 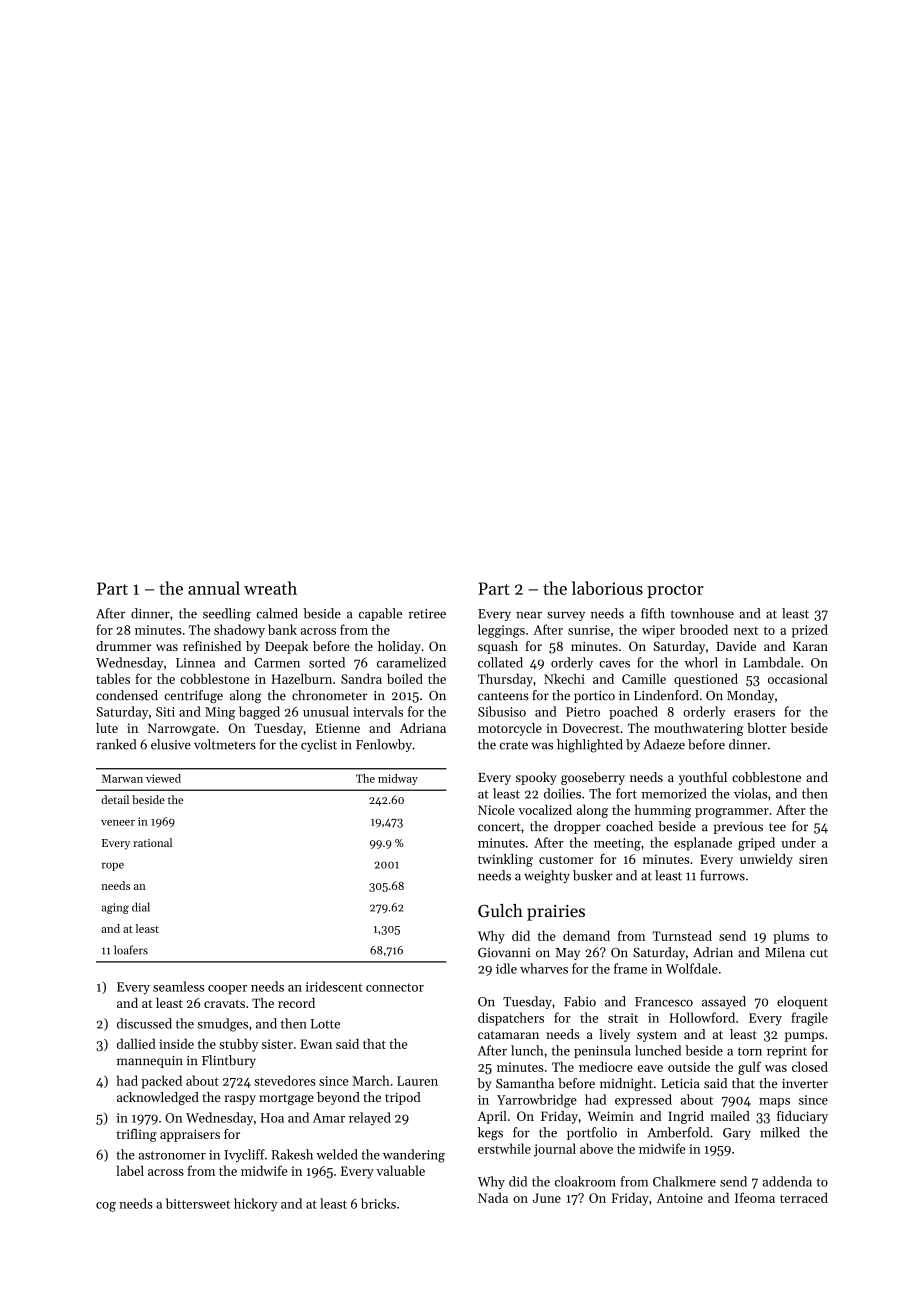 What do you see at coordinates (214, 588) in the screenshot?
I see `annual` at bounding box center [214, 588].
